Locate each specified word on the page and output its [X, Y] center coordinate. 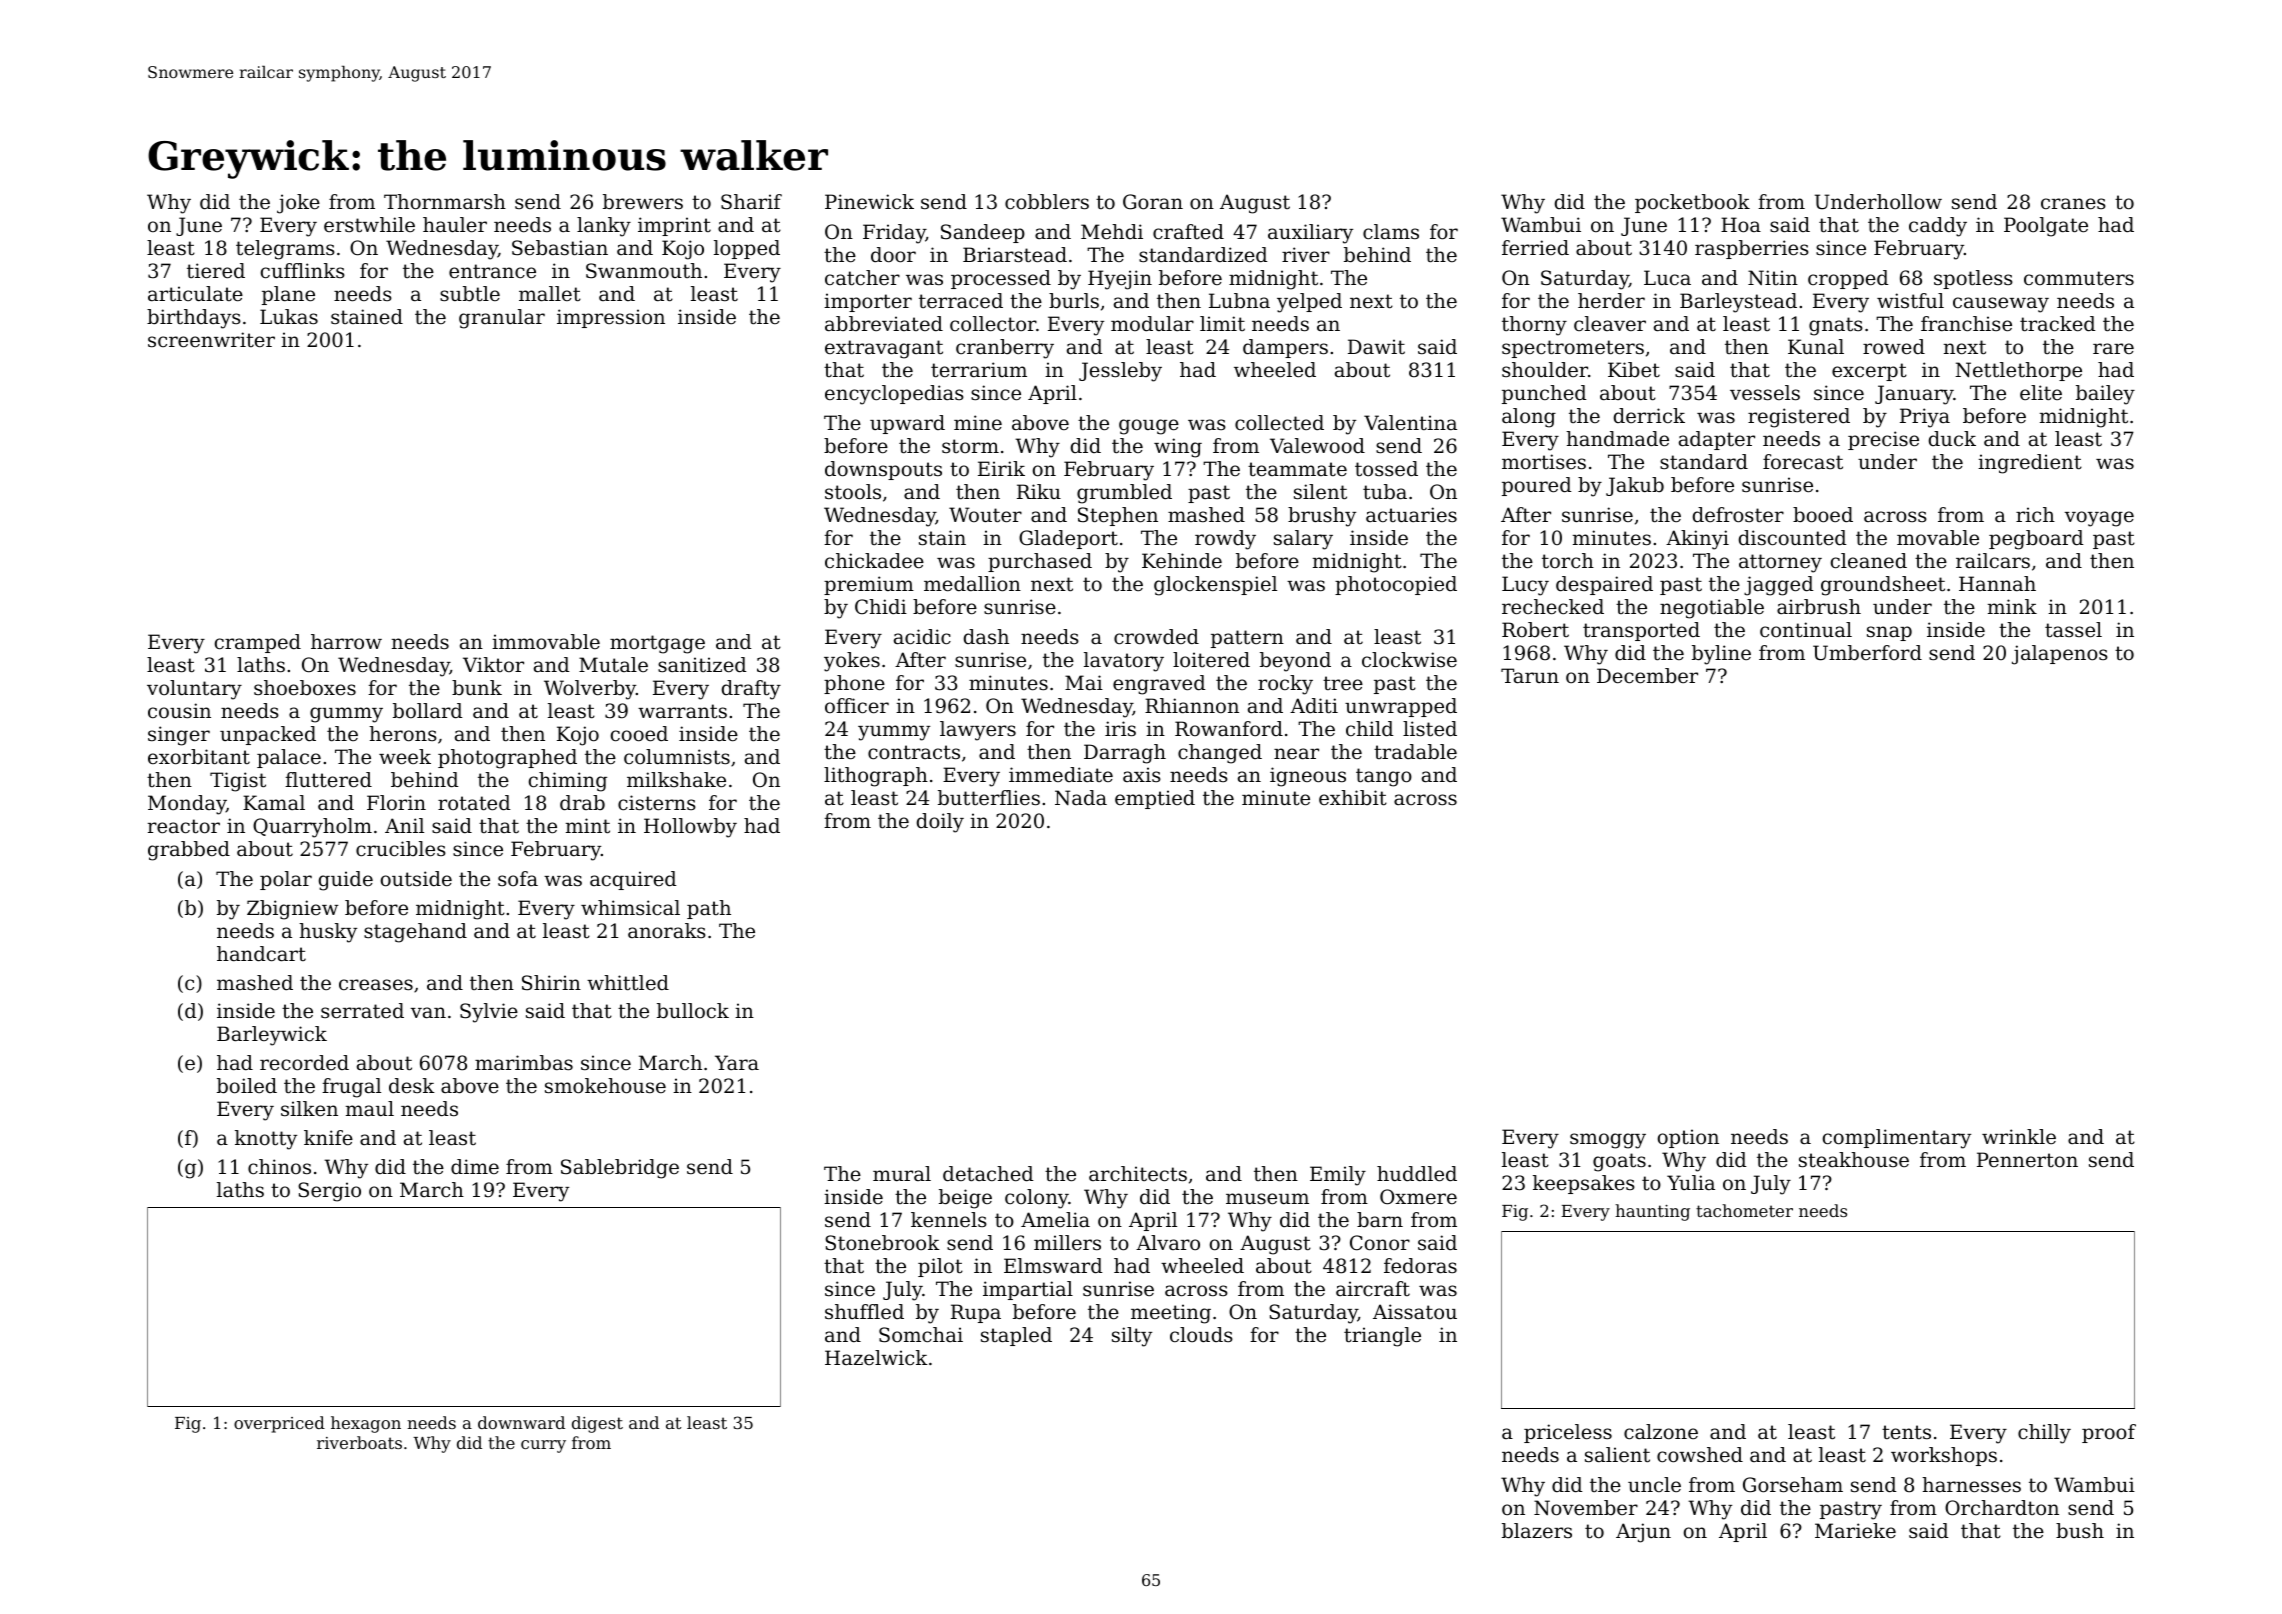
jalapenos [2060, 655]
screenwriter [211, 340]
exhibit [1353, 797]
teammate [1297, 469]
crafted [1188, 232]
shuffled [864, 1312]
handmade [1617, 439]
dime [475, 1167]
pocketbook [1692, 203]
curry [543, 1446]
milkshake [676, 780]
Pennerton [2027, 1160]
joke [298, 204]
